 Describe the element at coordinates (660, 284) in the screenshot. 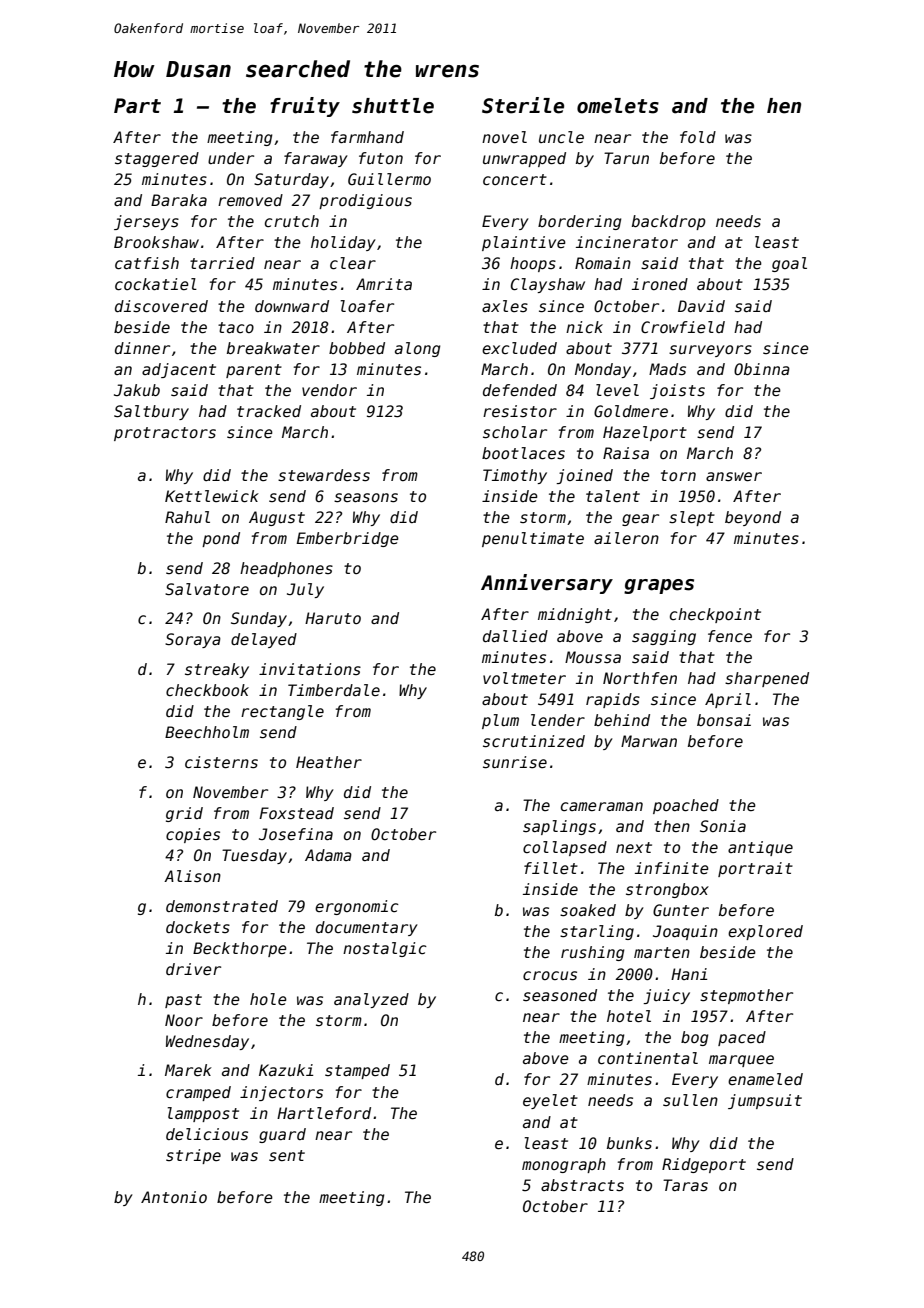

I see `ironed` at that location.
